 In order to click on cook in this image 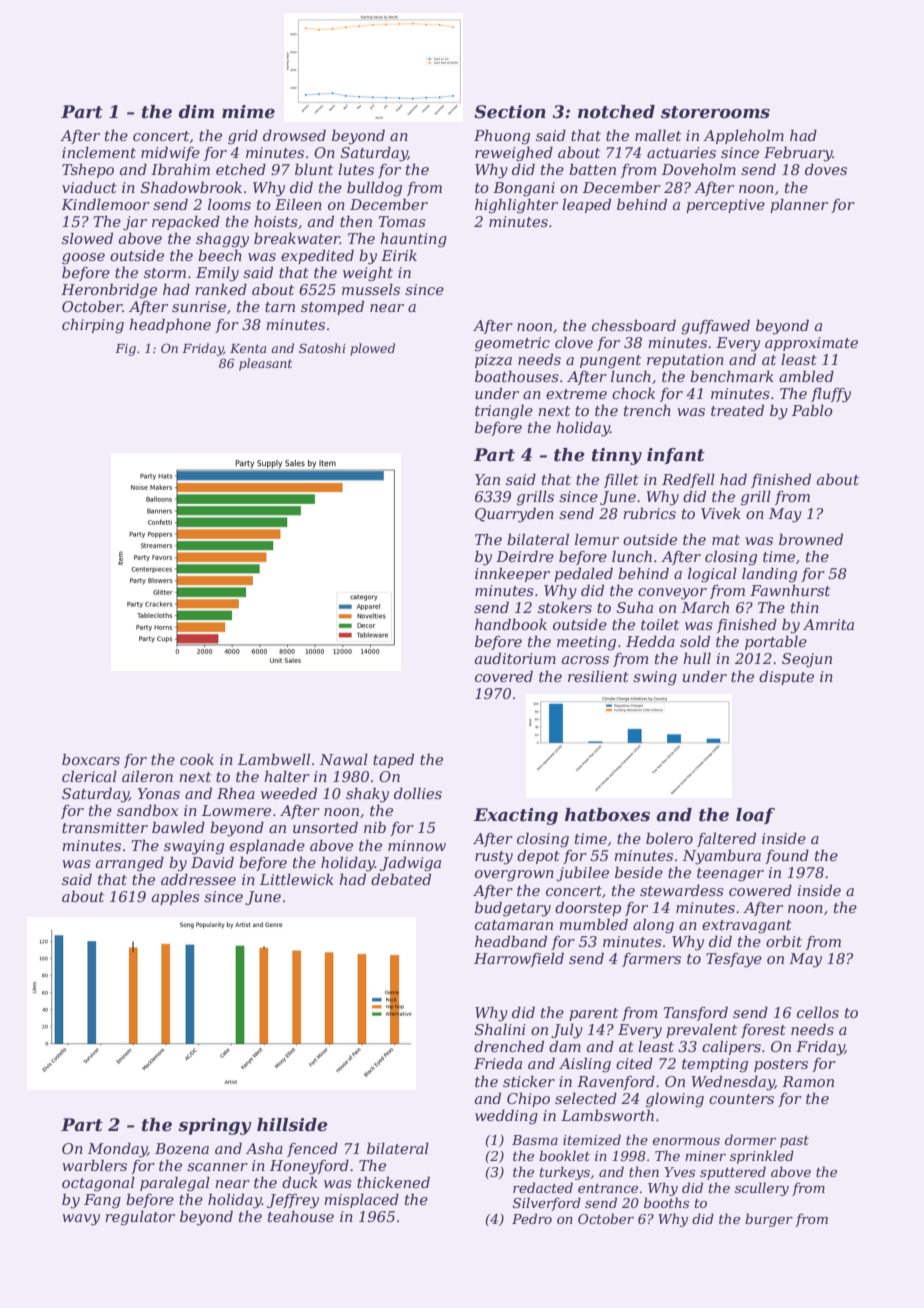, I will do `click(197, 759)`.
